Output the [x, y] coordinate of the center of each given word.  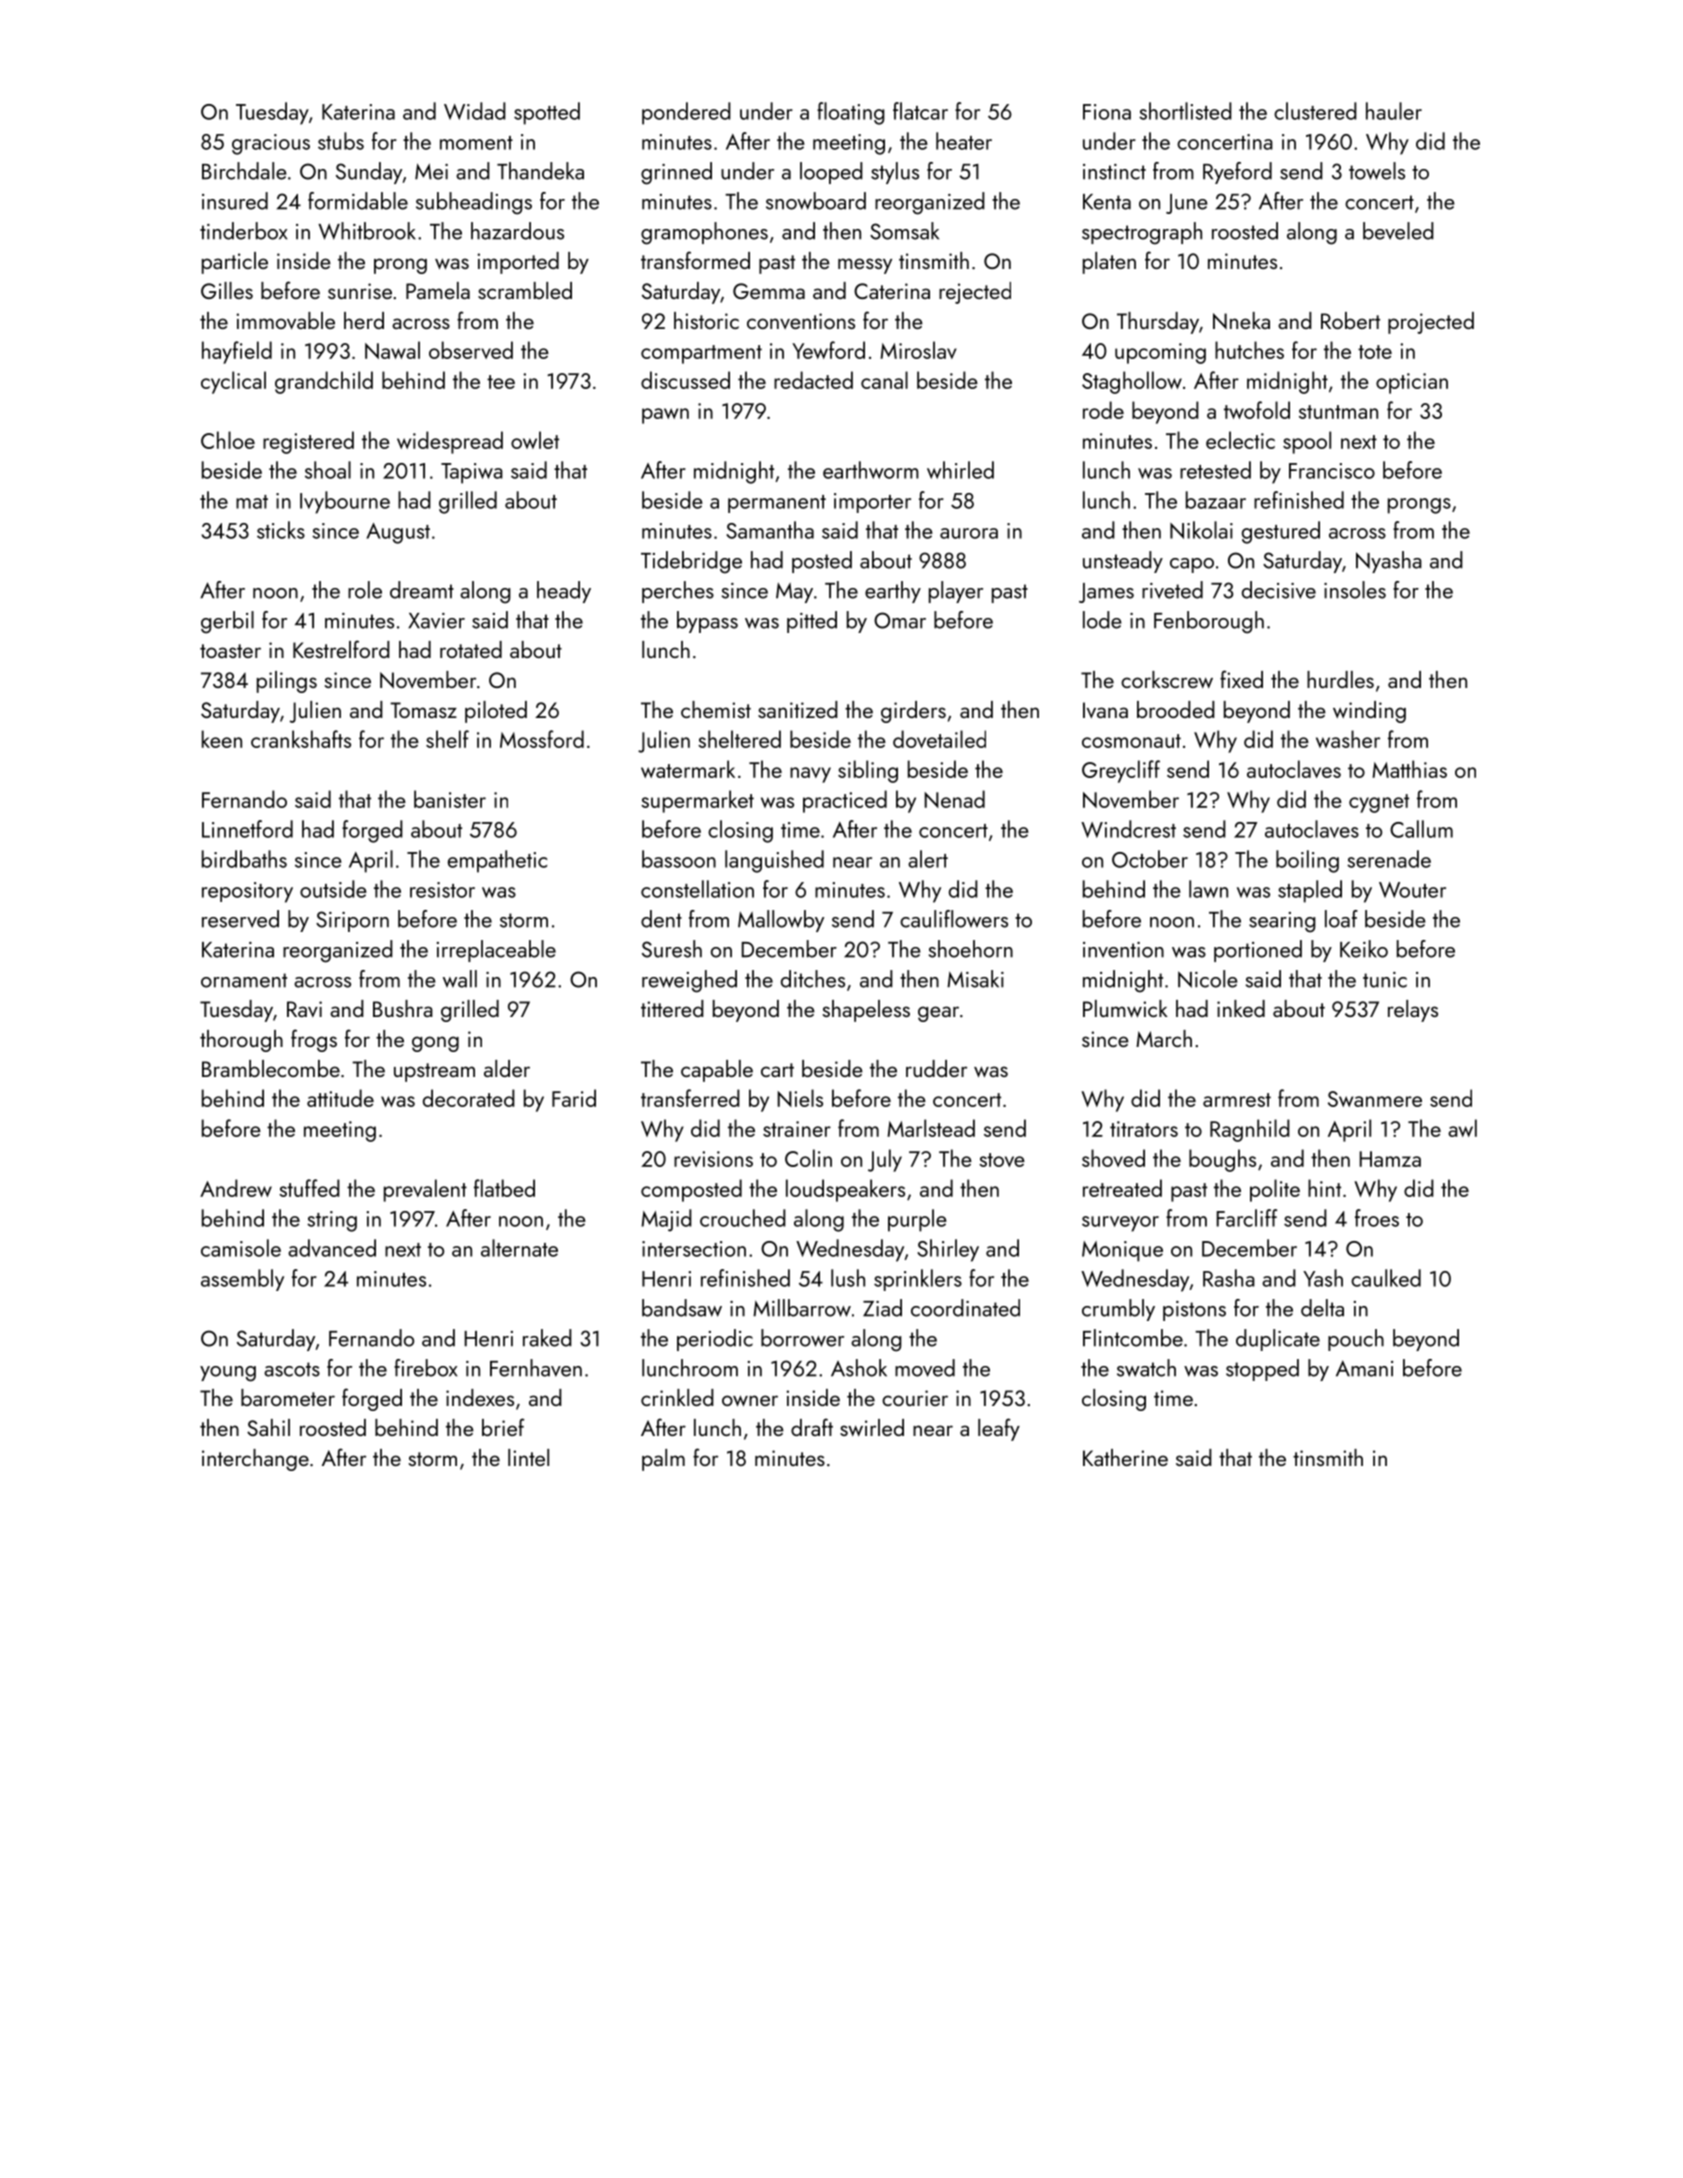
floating [851, 113]
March [1164, 1038]
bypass [707, 622]
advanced [332, 1248]
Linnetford [247, 829]
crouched [743, 1218]
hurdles [1340, 679]
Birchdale [244, 171]
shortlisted [1185, 111]
